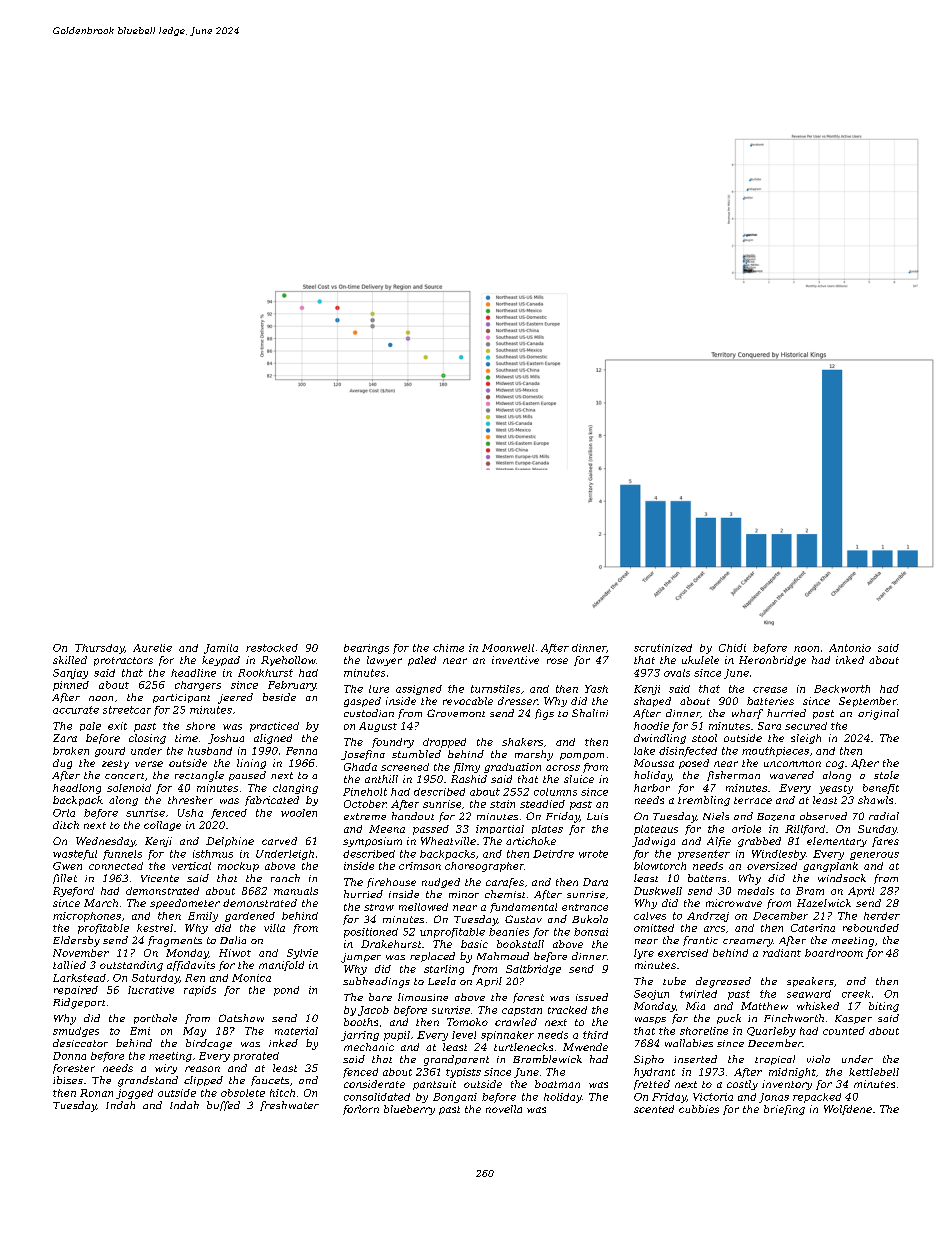 The image size is (952, 1233). What do you see at coordinates (152, 648) in the page?
I see `Aurelie` at bounding box center [152, 648].
